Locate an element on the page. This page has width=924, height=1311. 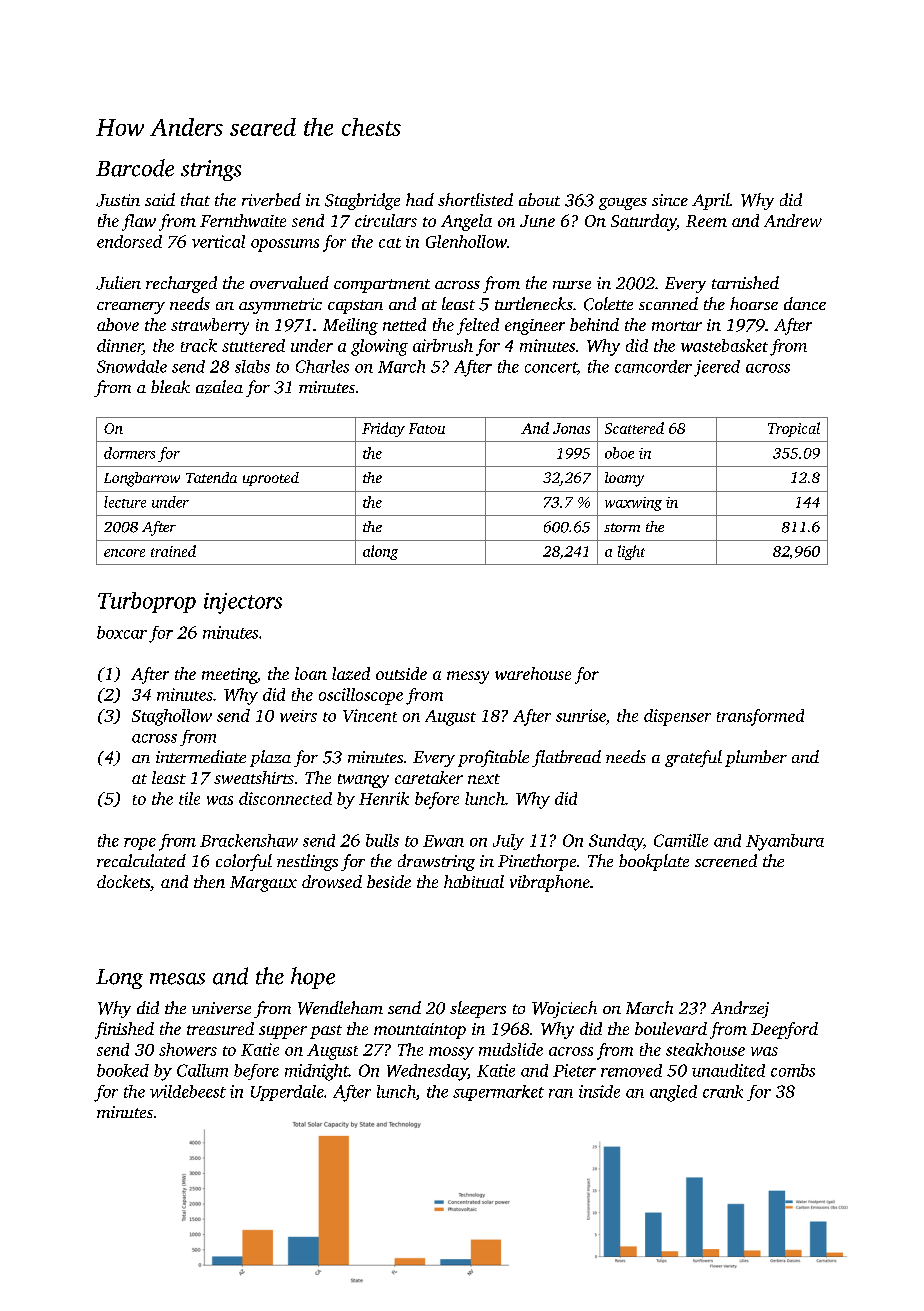
since is located at coordinates (670, 200).
